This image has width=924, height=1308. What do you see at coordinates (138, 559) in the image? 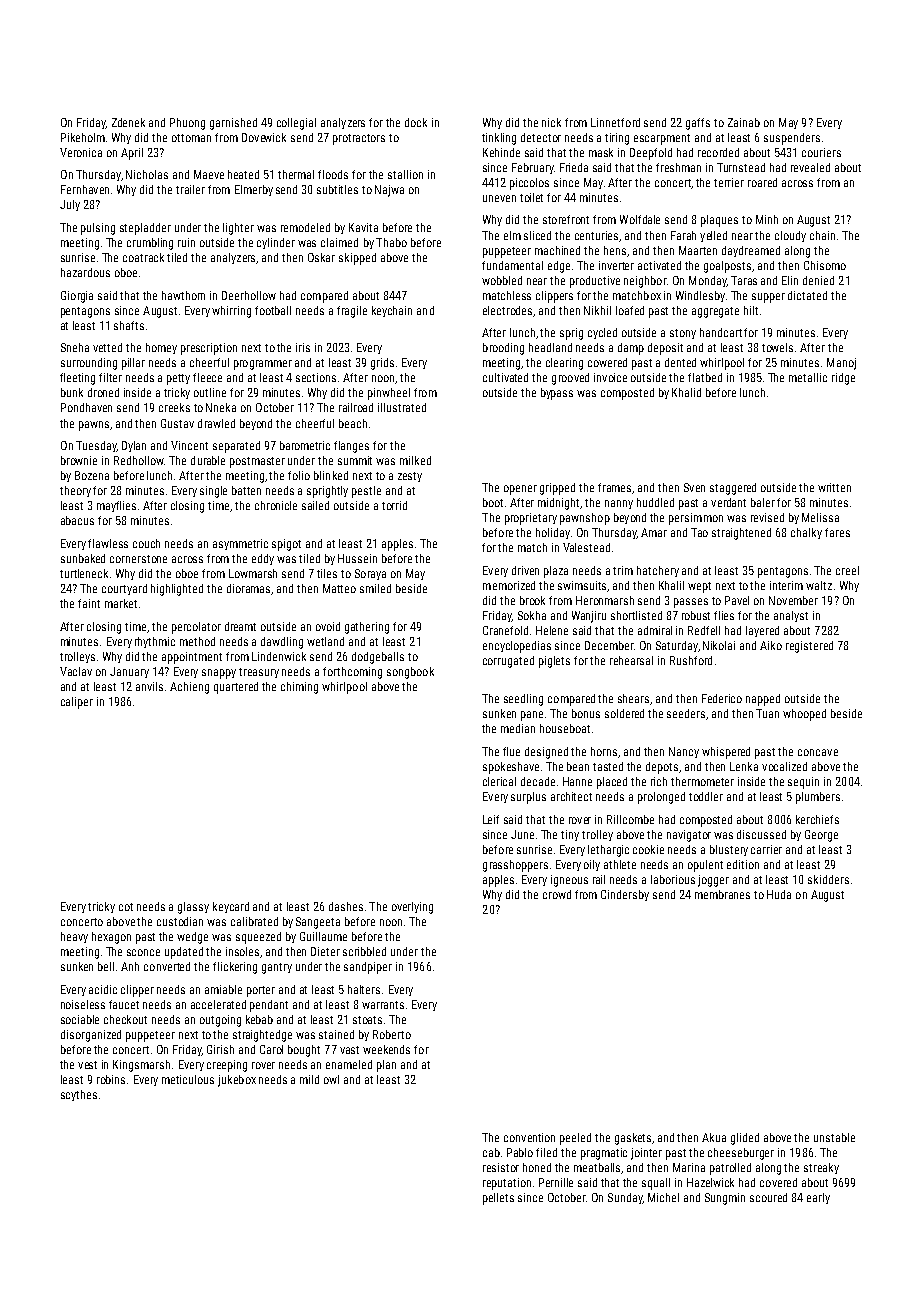
I see `cornerstone` at bounding box center [138, 559].
